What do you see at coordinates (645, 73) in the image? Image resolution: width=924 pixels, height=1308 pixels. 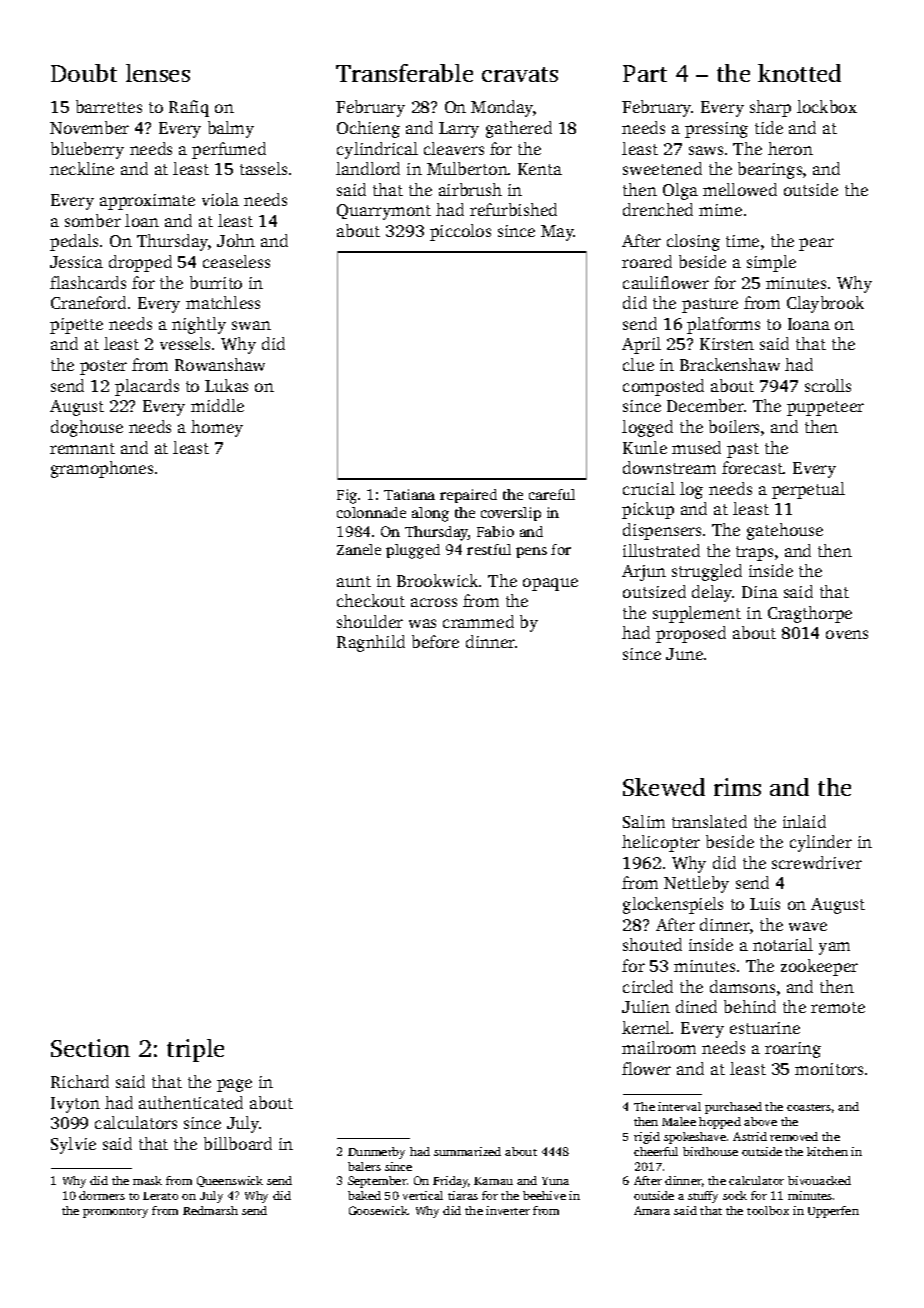 I see `Part` at bounding box center [645, 73].
